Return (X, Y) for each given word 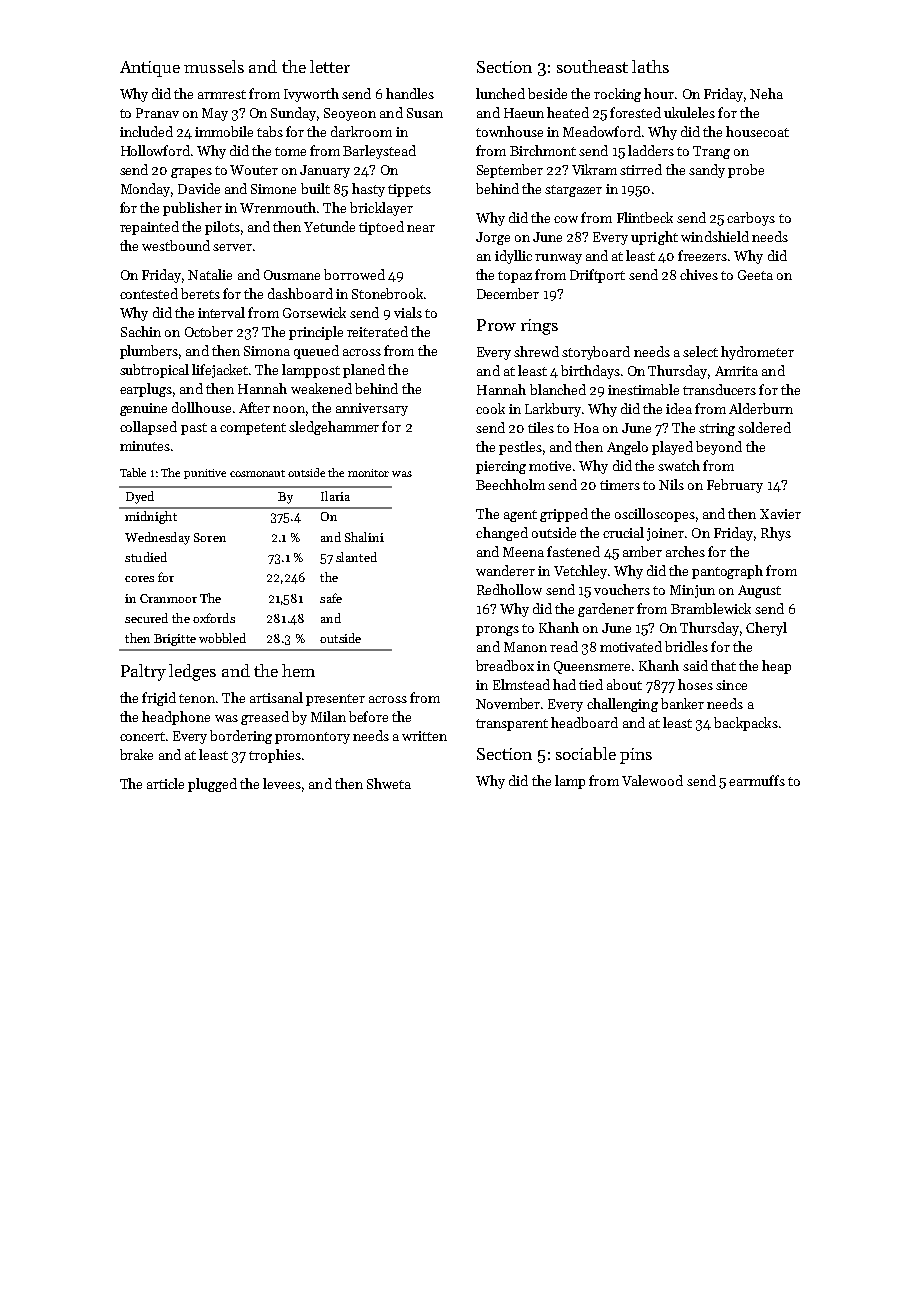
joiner (665, 534)
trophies (275, 756)
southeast (592, 66)
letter (330, 66)
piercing (501, 467)
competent (253, 429)
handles (410, 93)
